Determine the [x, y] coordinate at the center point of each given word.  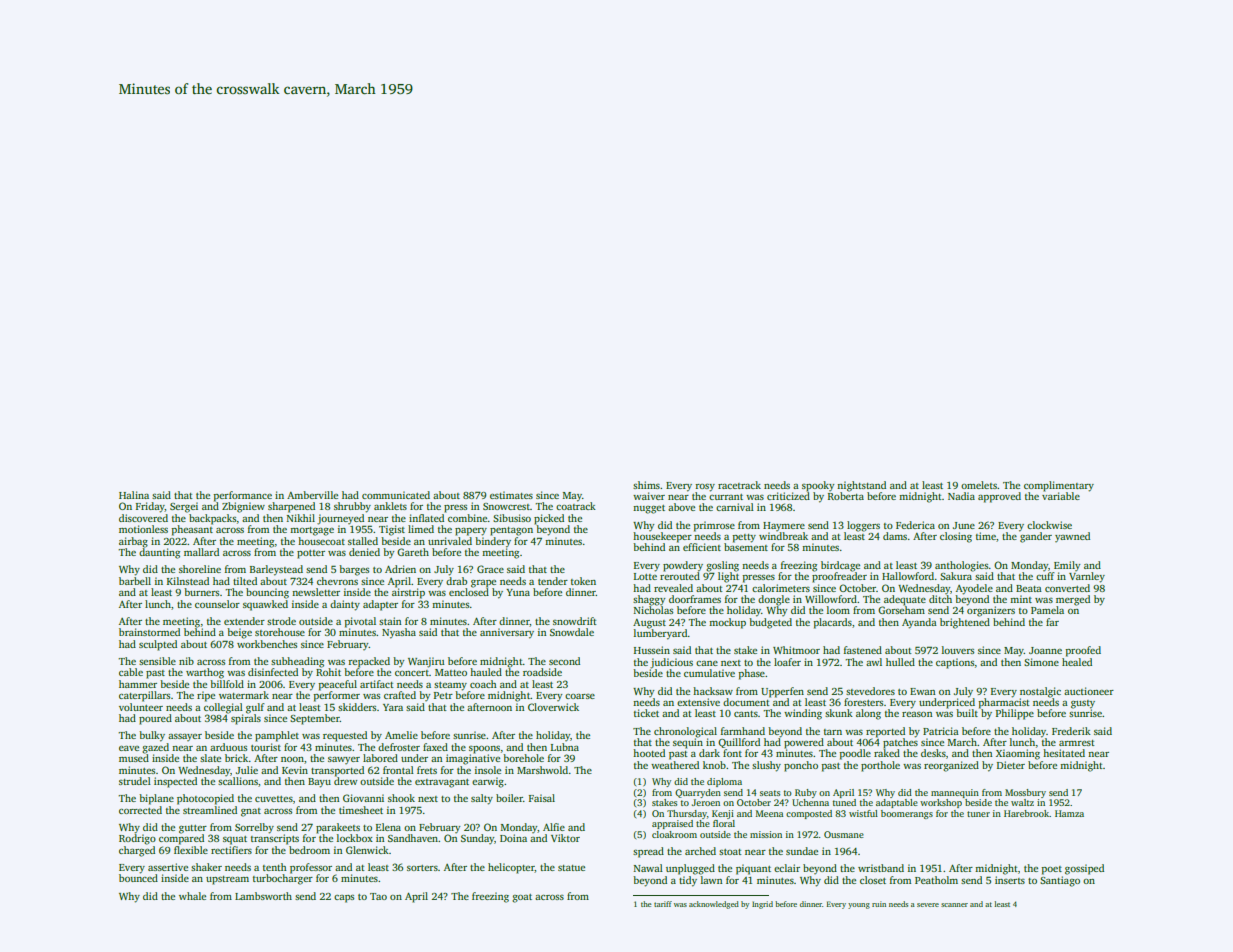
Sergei [184, 507]
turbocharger [283, 879]
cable [131, 672]
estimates [511, 495]
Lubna [565, 747]
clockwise [1049, 525]
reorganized [951, 766]
